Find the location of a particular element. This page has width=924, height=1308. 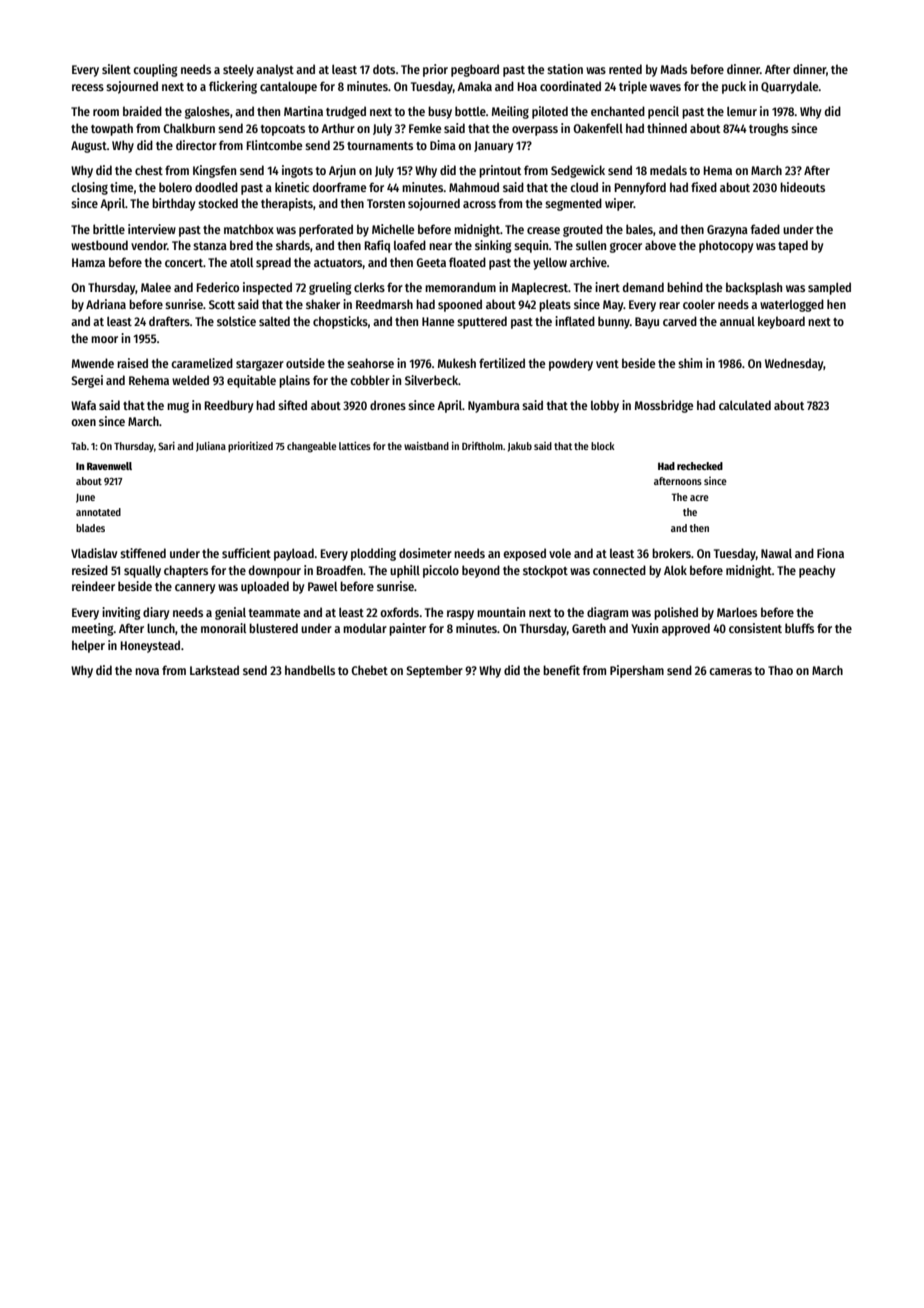

sequin is located at coordinates (531, 246).
